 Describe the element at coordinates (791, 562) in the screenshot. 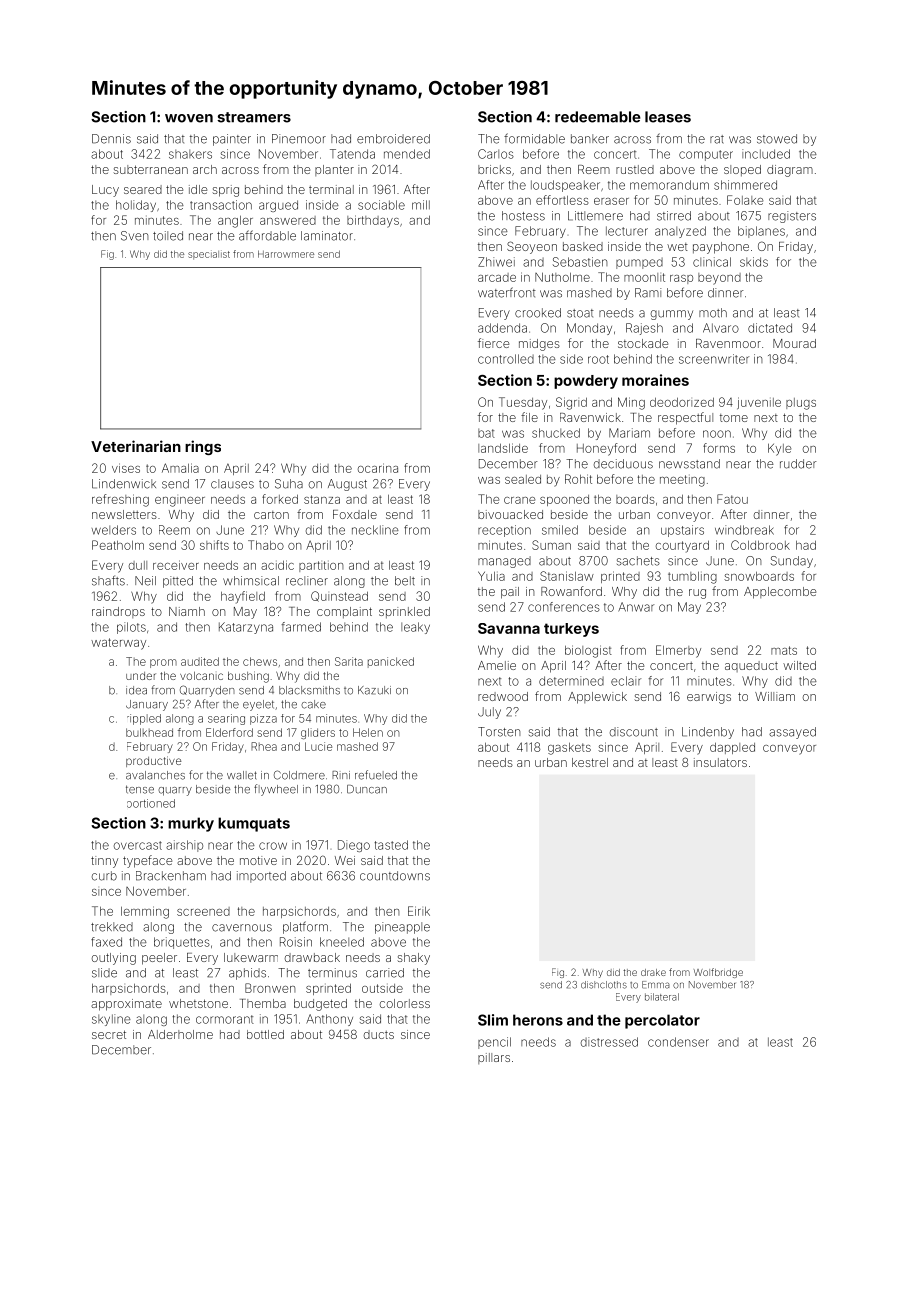

I see `Sunday` at that location.
